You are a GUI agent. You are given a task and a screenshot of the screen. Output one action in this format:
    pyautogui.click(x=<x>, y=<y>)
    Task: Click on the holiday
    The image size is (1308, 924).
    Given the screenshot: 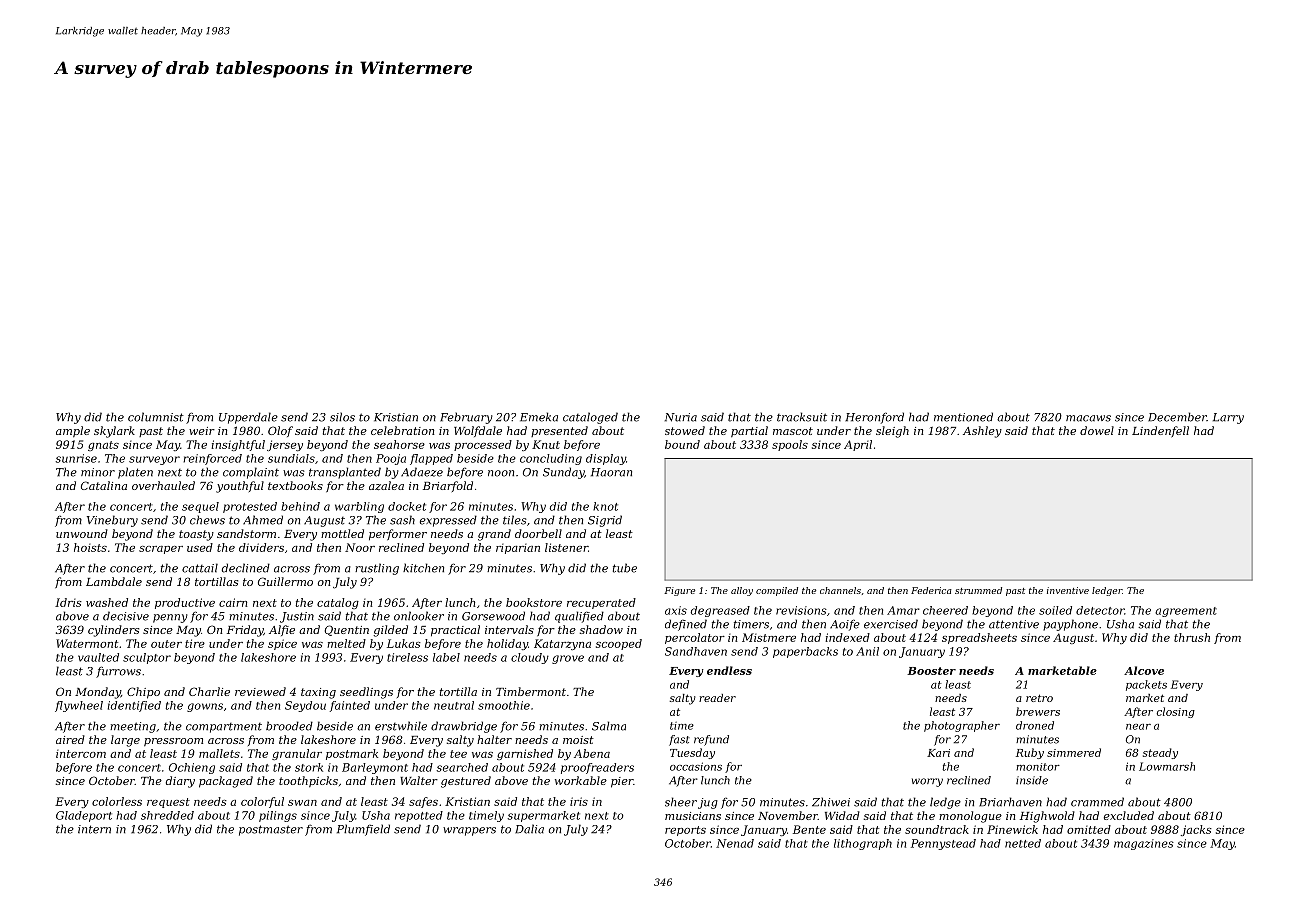 What is the action you would take?
    pyautogui.click(x=507, y=644)
